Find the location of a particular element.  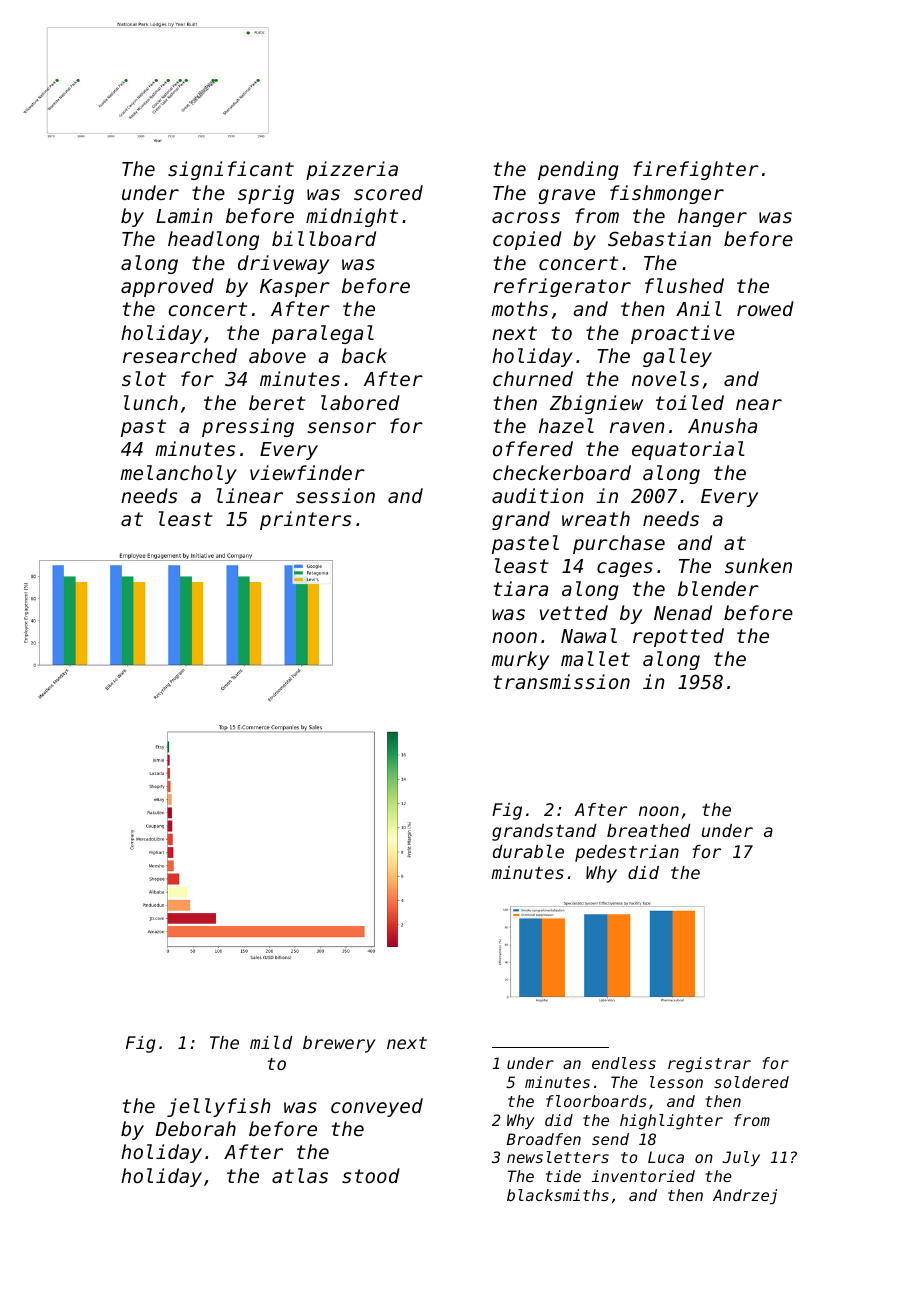

hanger is located at coordinates (712, 217).
